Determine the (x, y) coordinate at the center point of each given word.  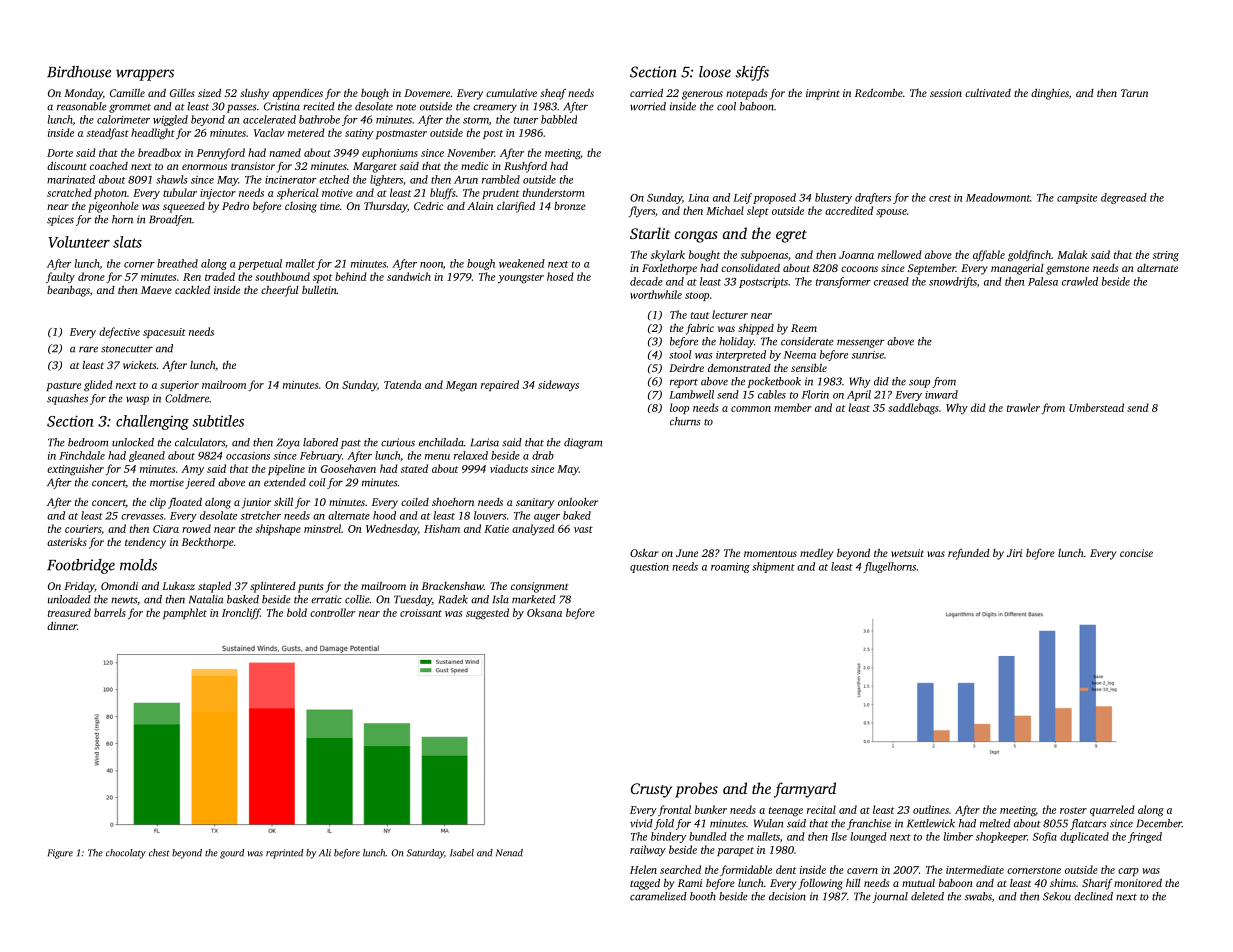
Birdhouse (79, 72)
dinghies (1050, 94)
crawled (1080, 281)
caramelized (658, 896)
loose (715, 72)
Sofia (1045, 837)
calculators (200, 442)
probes (696, 790)
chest (159, 853)
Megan (461, 386)
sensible (809, 367)
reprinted (284, 854)
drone (91, 276)
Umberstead (1096, 407)
